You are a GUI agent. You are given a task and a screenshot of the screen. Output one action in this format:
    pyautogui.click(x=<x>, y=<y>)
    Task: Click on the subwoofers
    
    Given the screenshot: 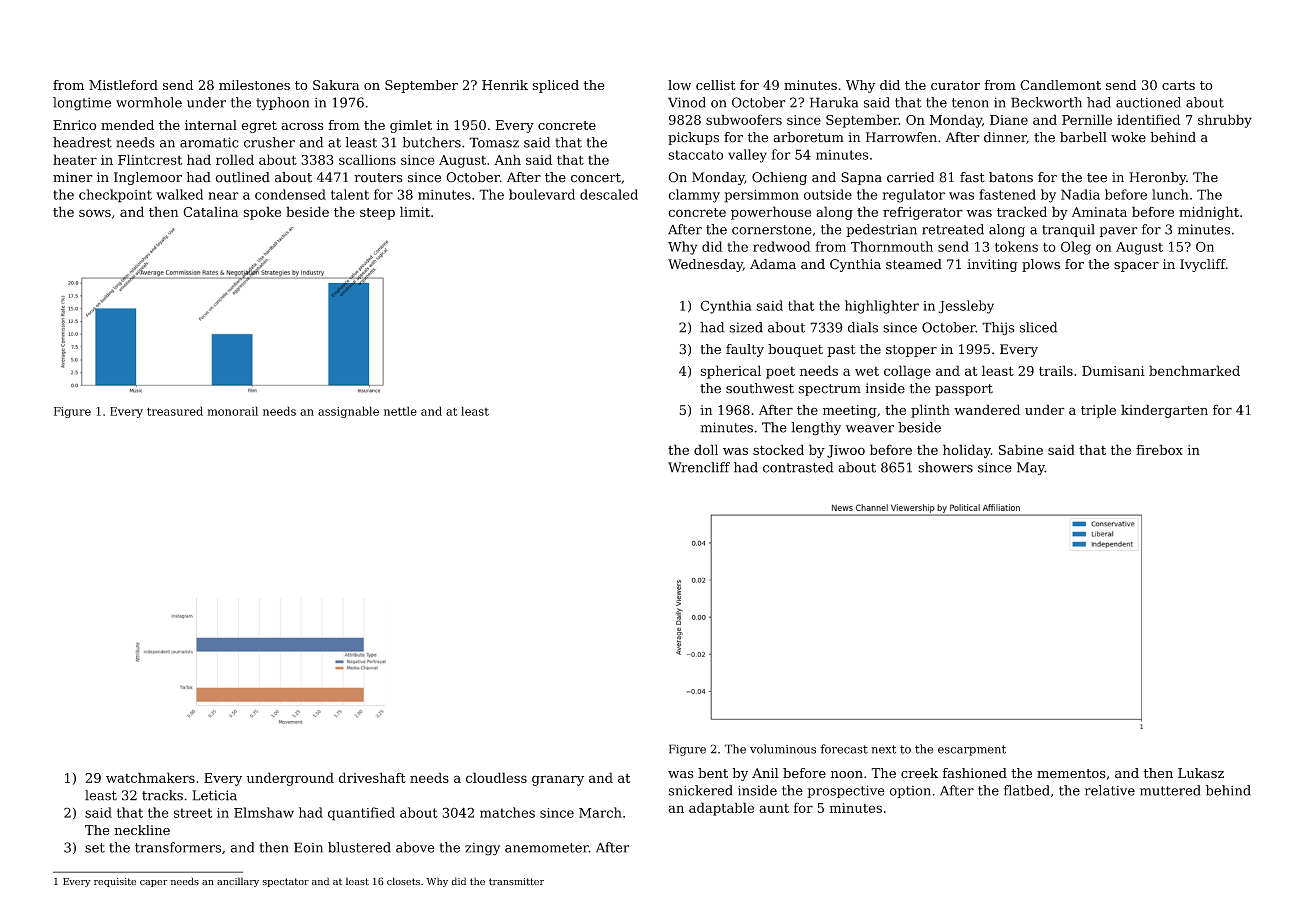 What is the action you would take?
    pyautogui.click(x=744, y=119)
